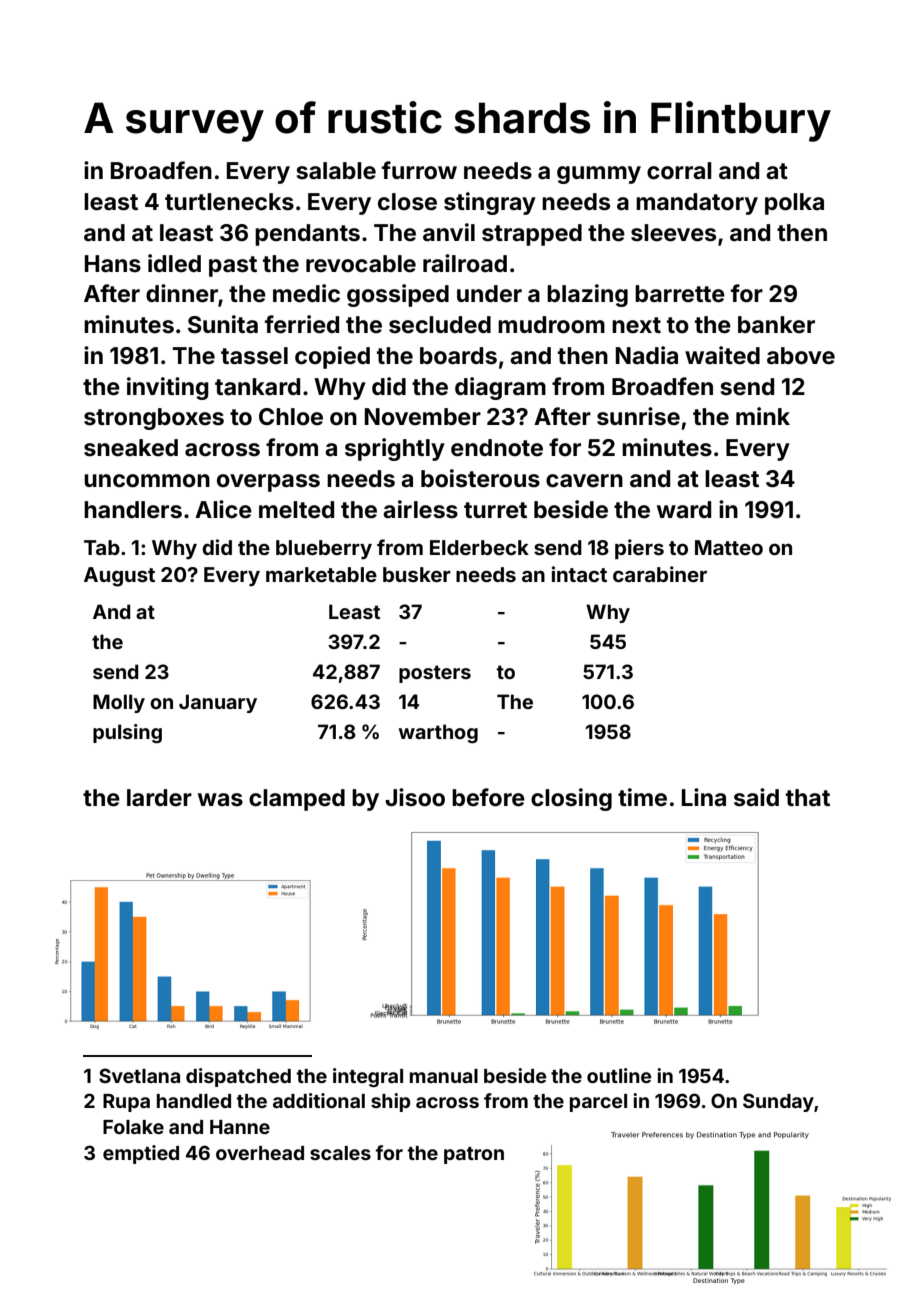 The height and width of the screenshot is (1311, 924). Describe the element at coordinates (444, 1076) in the screenshot. I see `manual` at that location.
